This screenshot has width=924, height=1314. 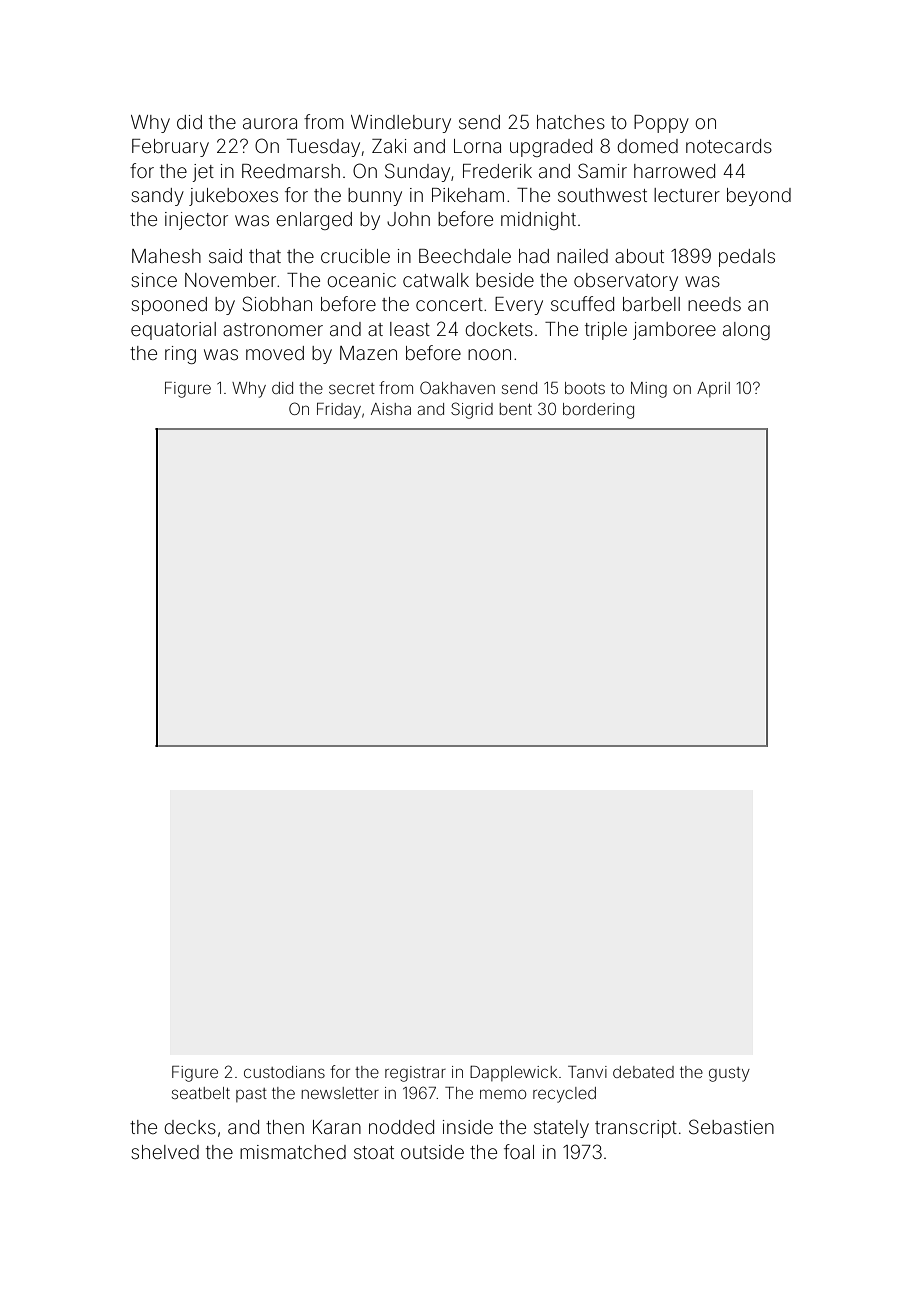 I want to click on Sigrid, so click(x=472, y=410).
